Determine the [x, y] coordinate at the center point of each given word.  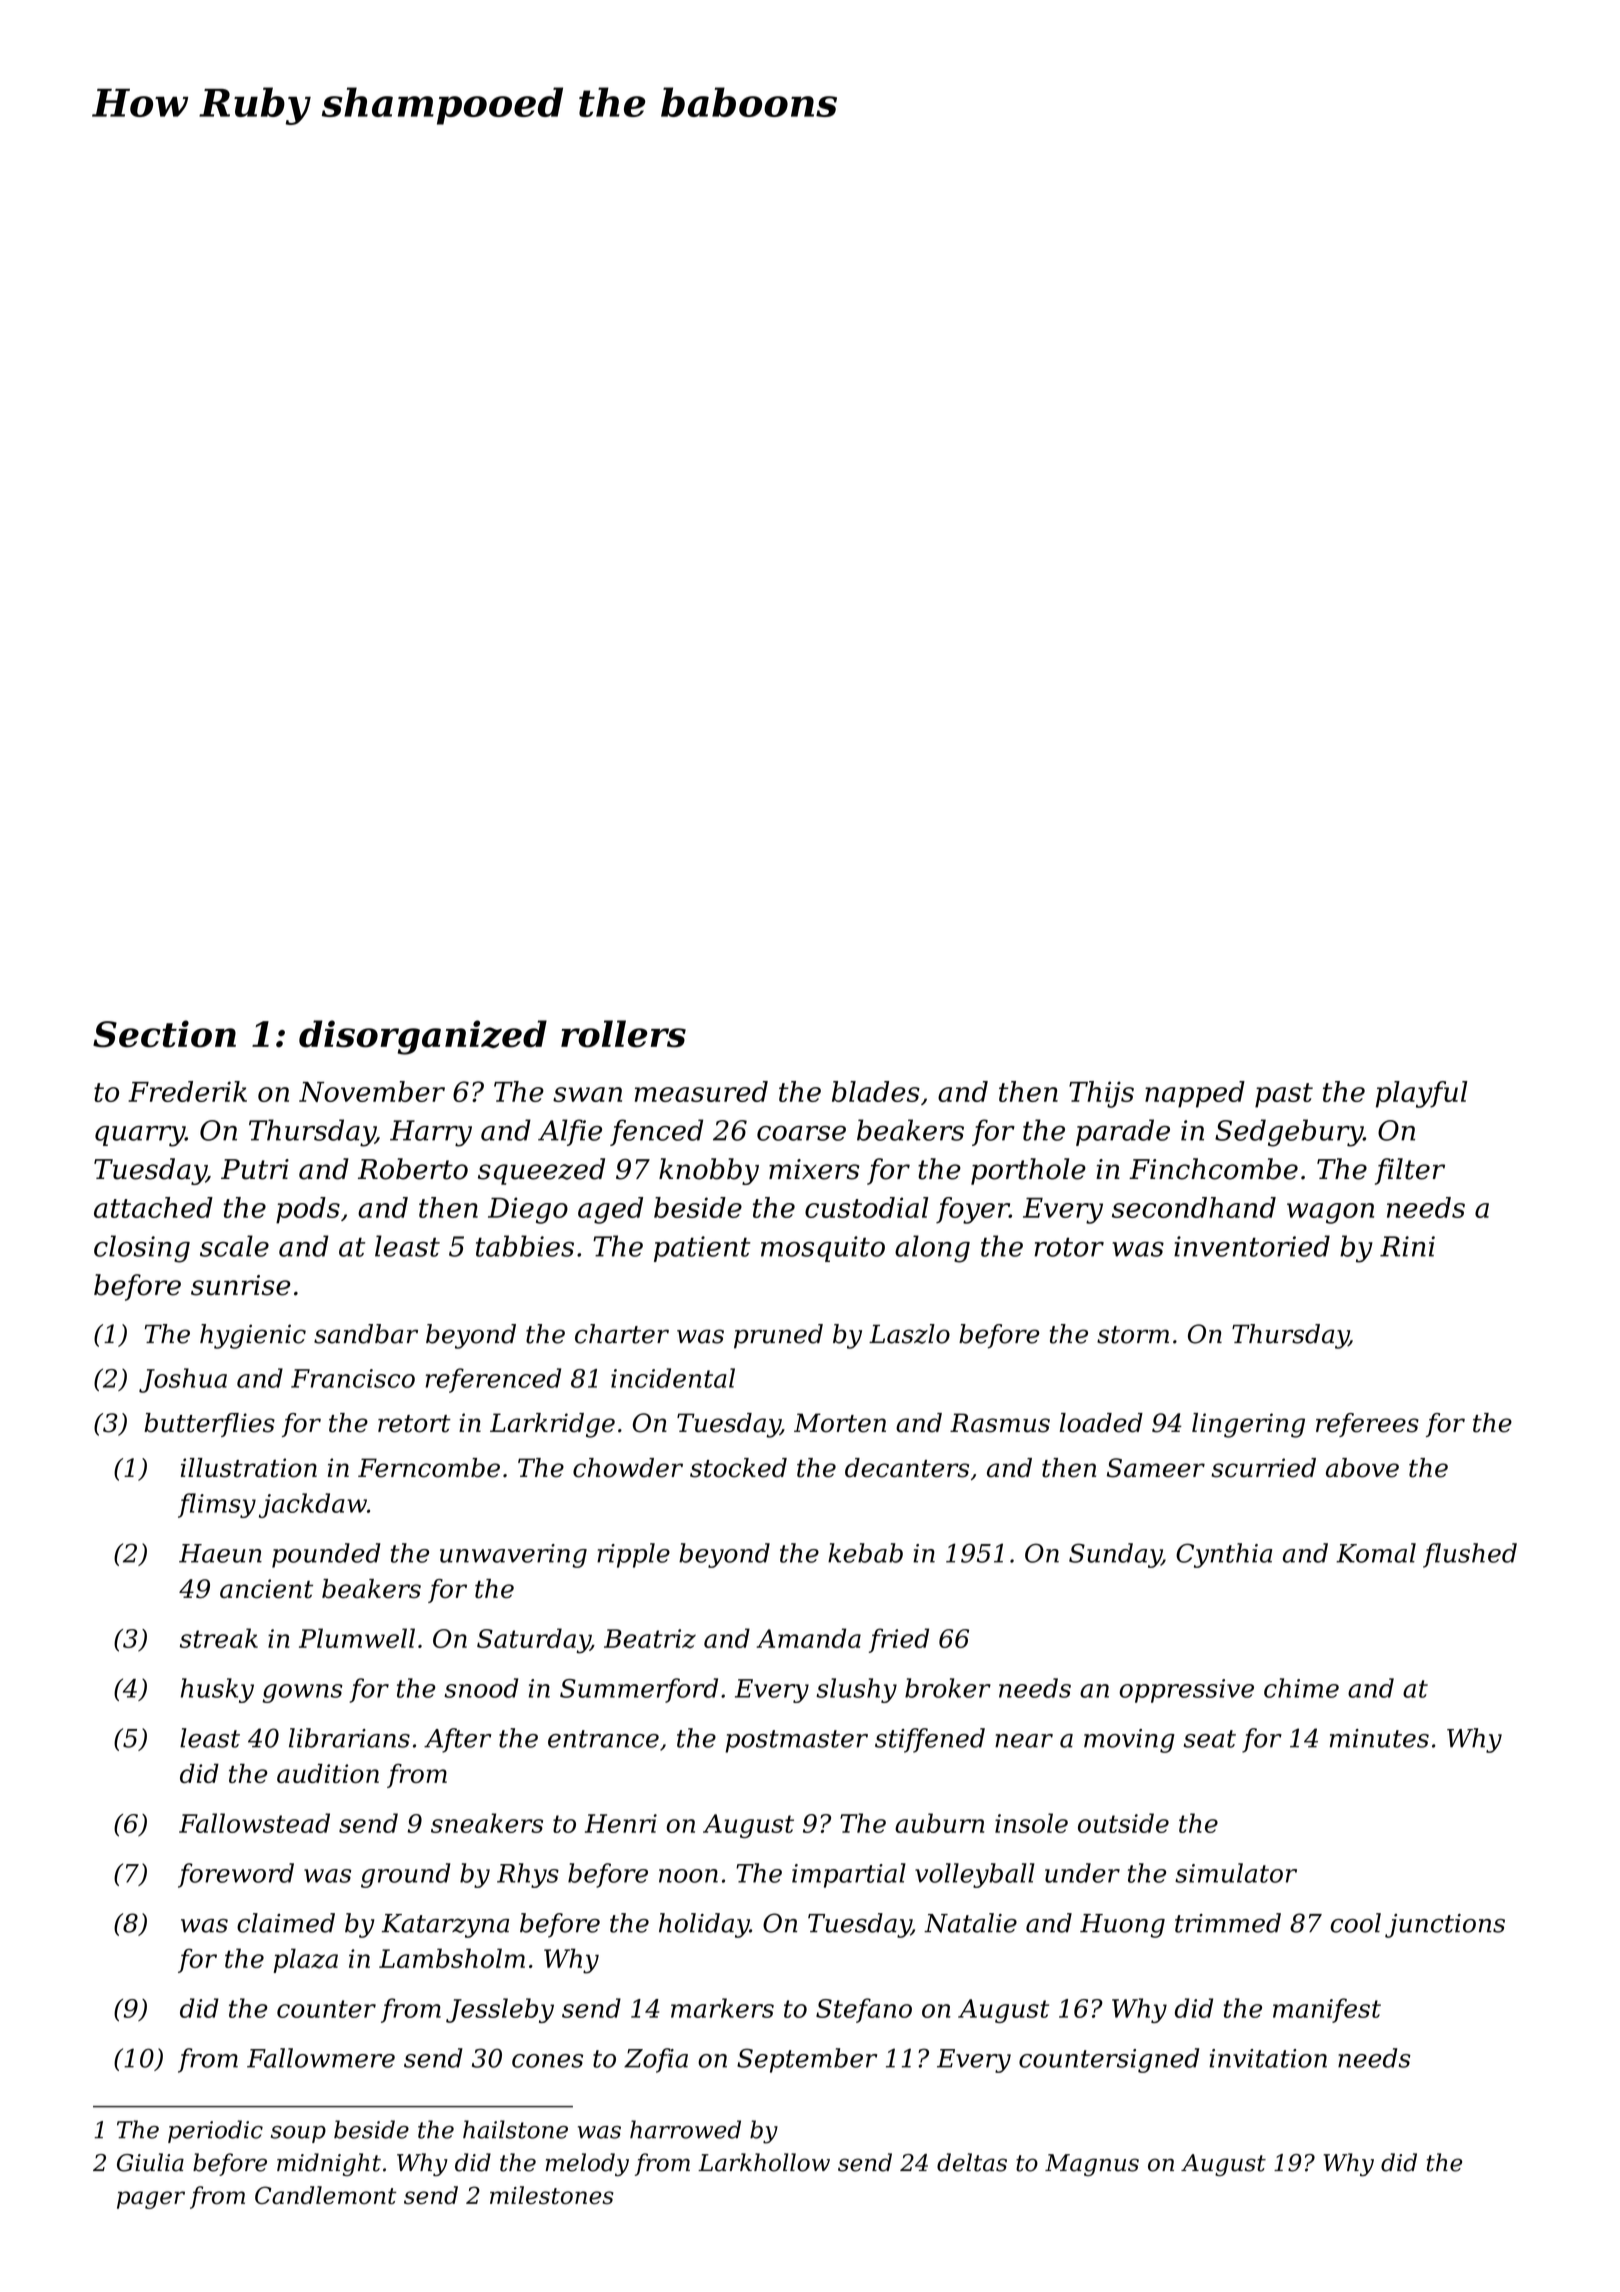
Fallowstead [254, 1823]
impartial [849, 1875]
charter [622, 1334]
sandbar [366, 1334]
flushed [1470, 1555]
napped [1195, 1094]
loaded [1101, 1423]
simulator [1236, 1873]
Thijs [1101, 1094]
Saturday [533, 1641]
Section [164, 1034]
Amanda [809, 1638]
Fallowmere [321, 2058]
